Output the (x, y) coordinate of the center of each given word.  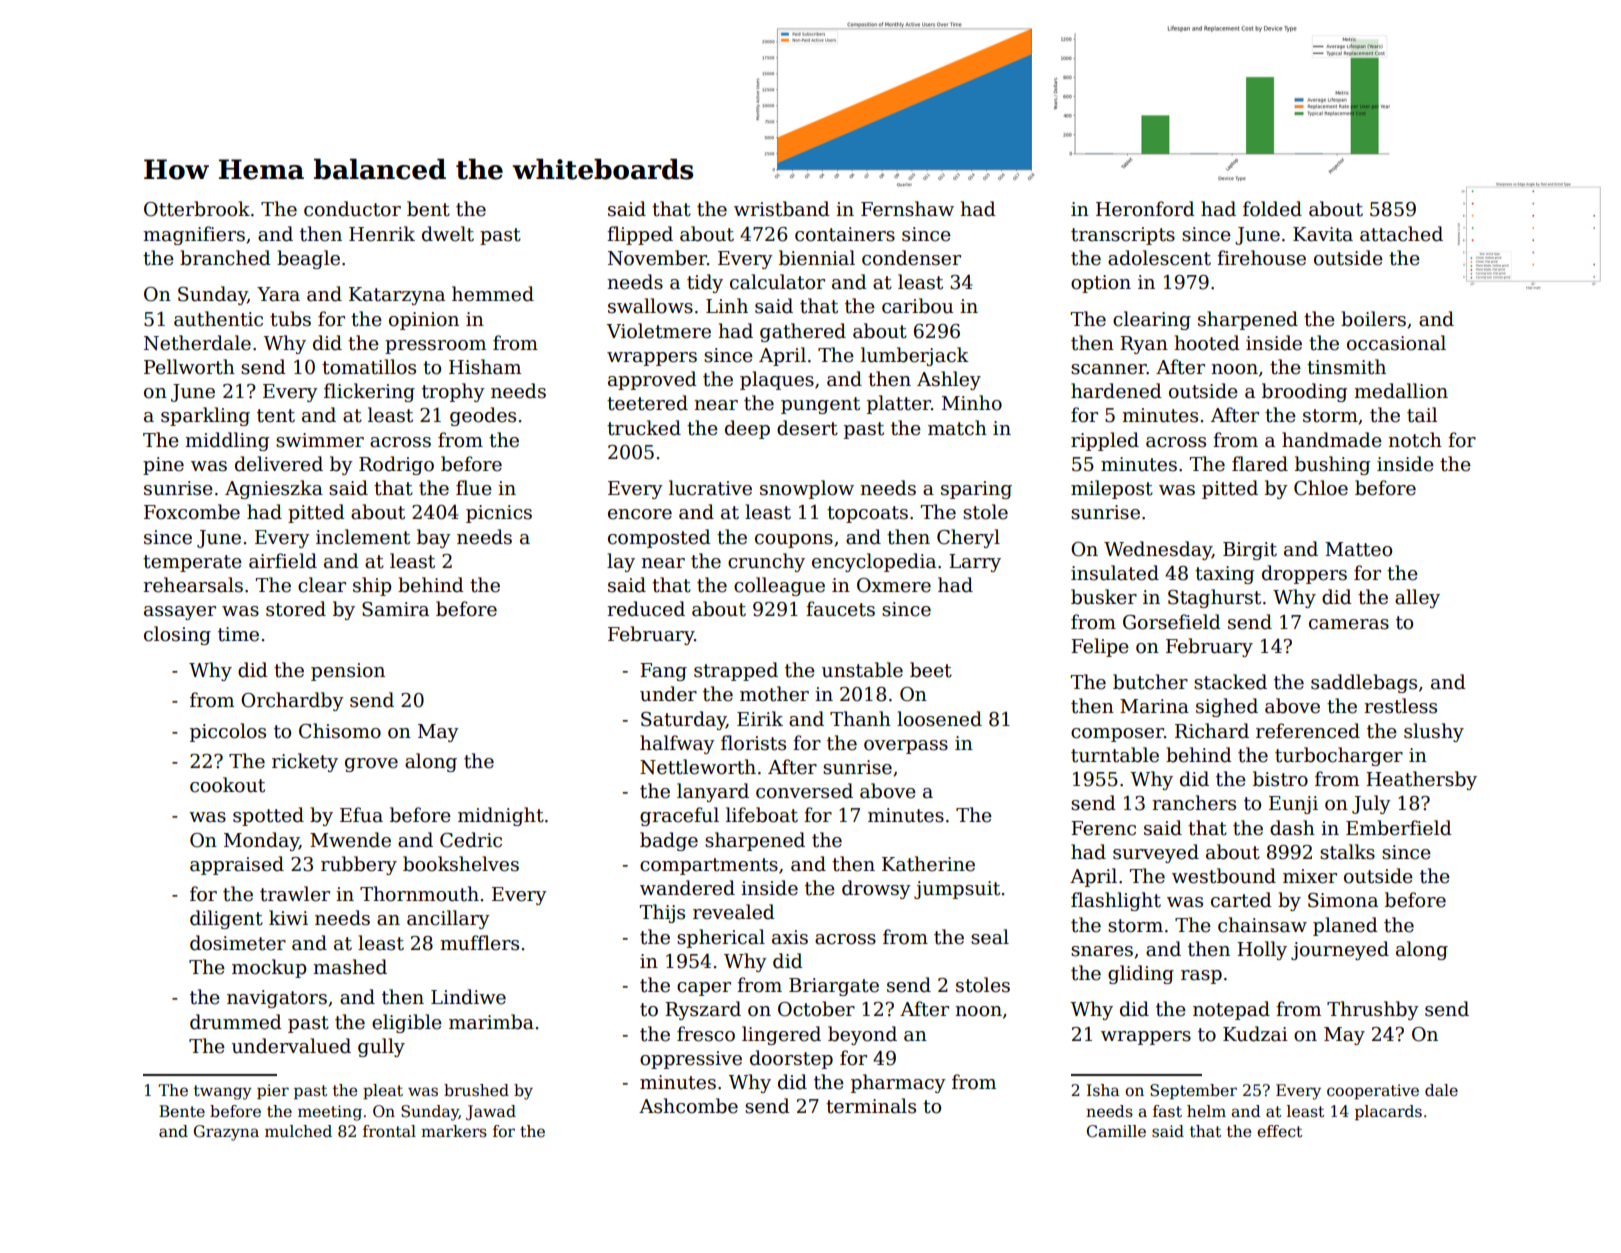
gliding (1141, 974)
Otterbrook (197, 209)
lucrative (710, 488)
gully (381, 1047)
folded (1272, 209)
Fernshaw (907, 209)
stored (296, 609)
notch (1415, 440)
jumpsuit (957, 890)
